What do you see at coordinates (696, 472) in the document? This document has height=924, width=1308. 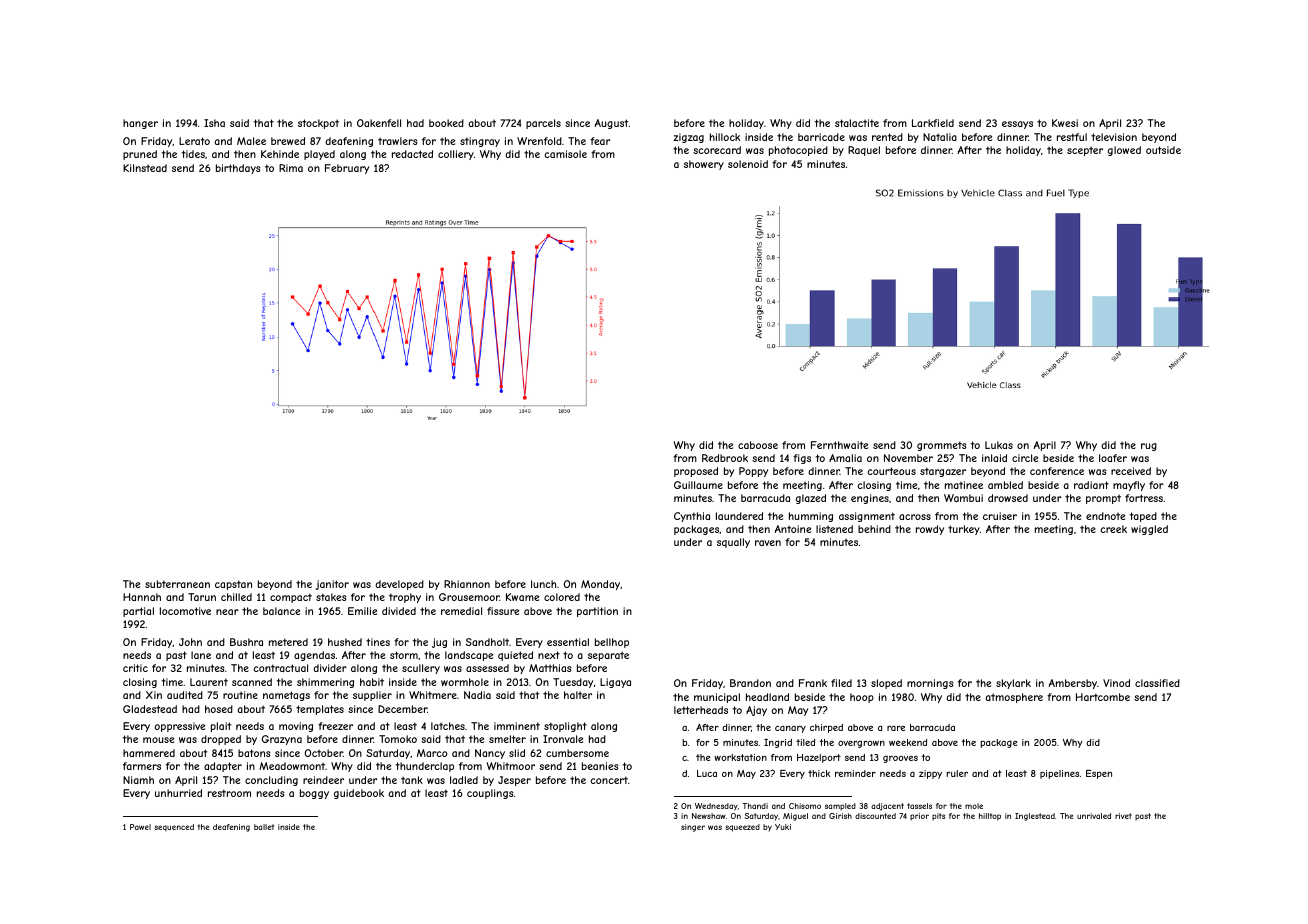 I see `proposed` at bounding box center [696, 472].
